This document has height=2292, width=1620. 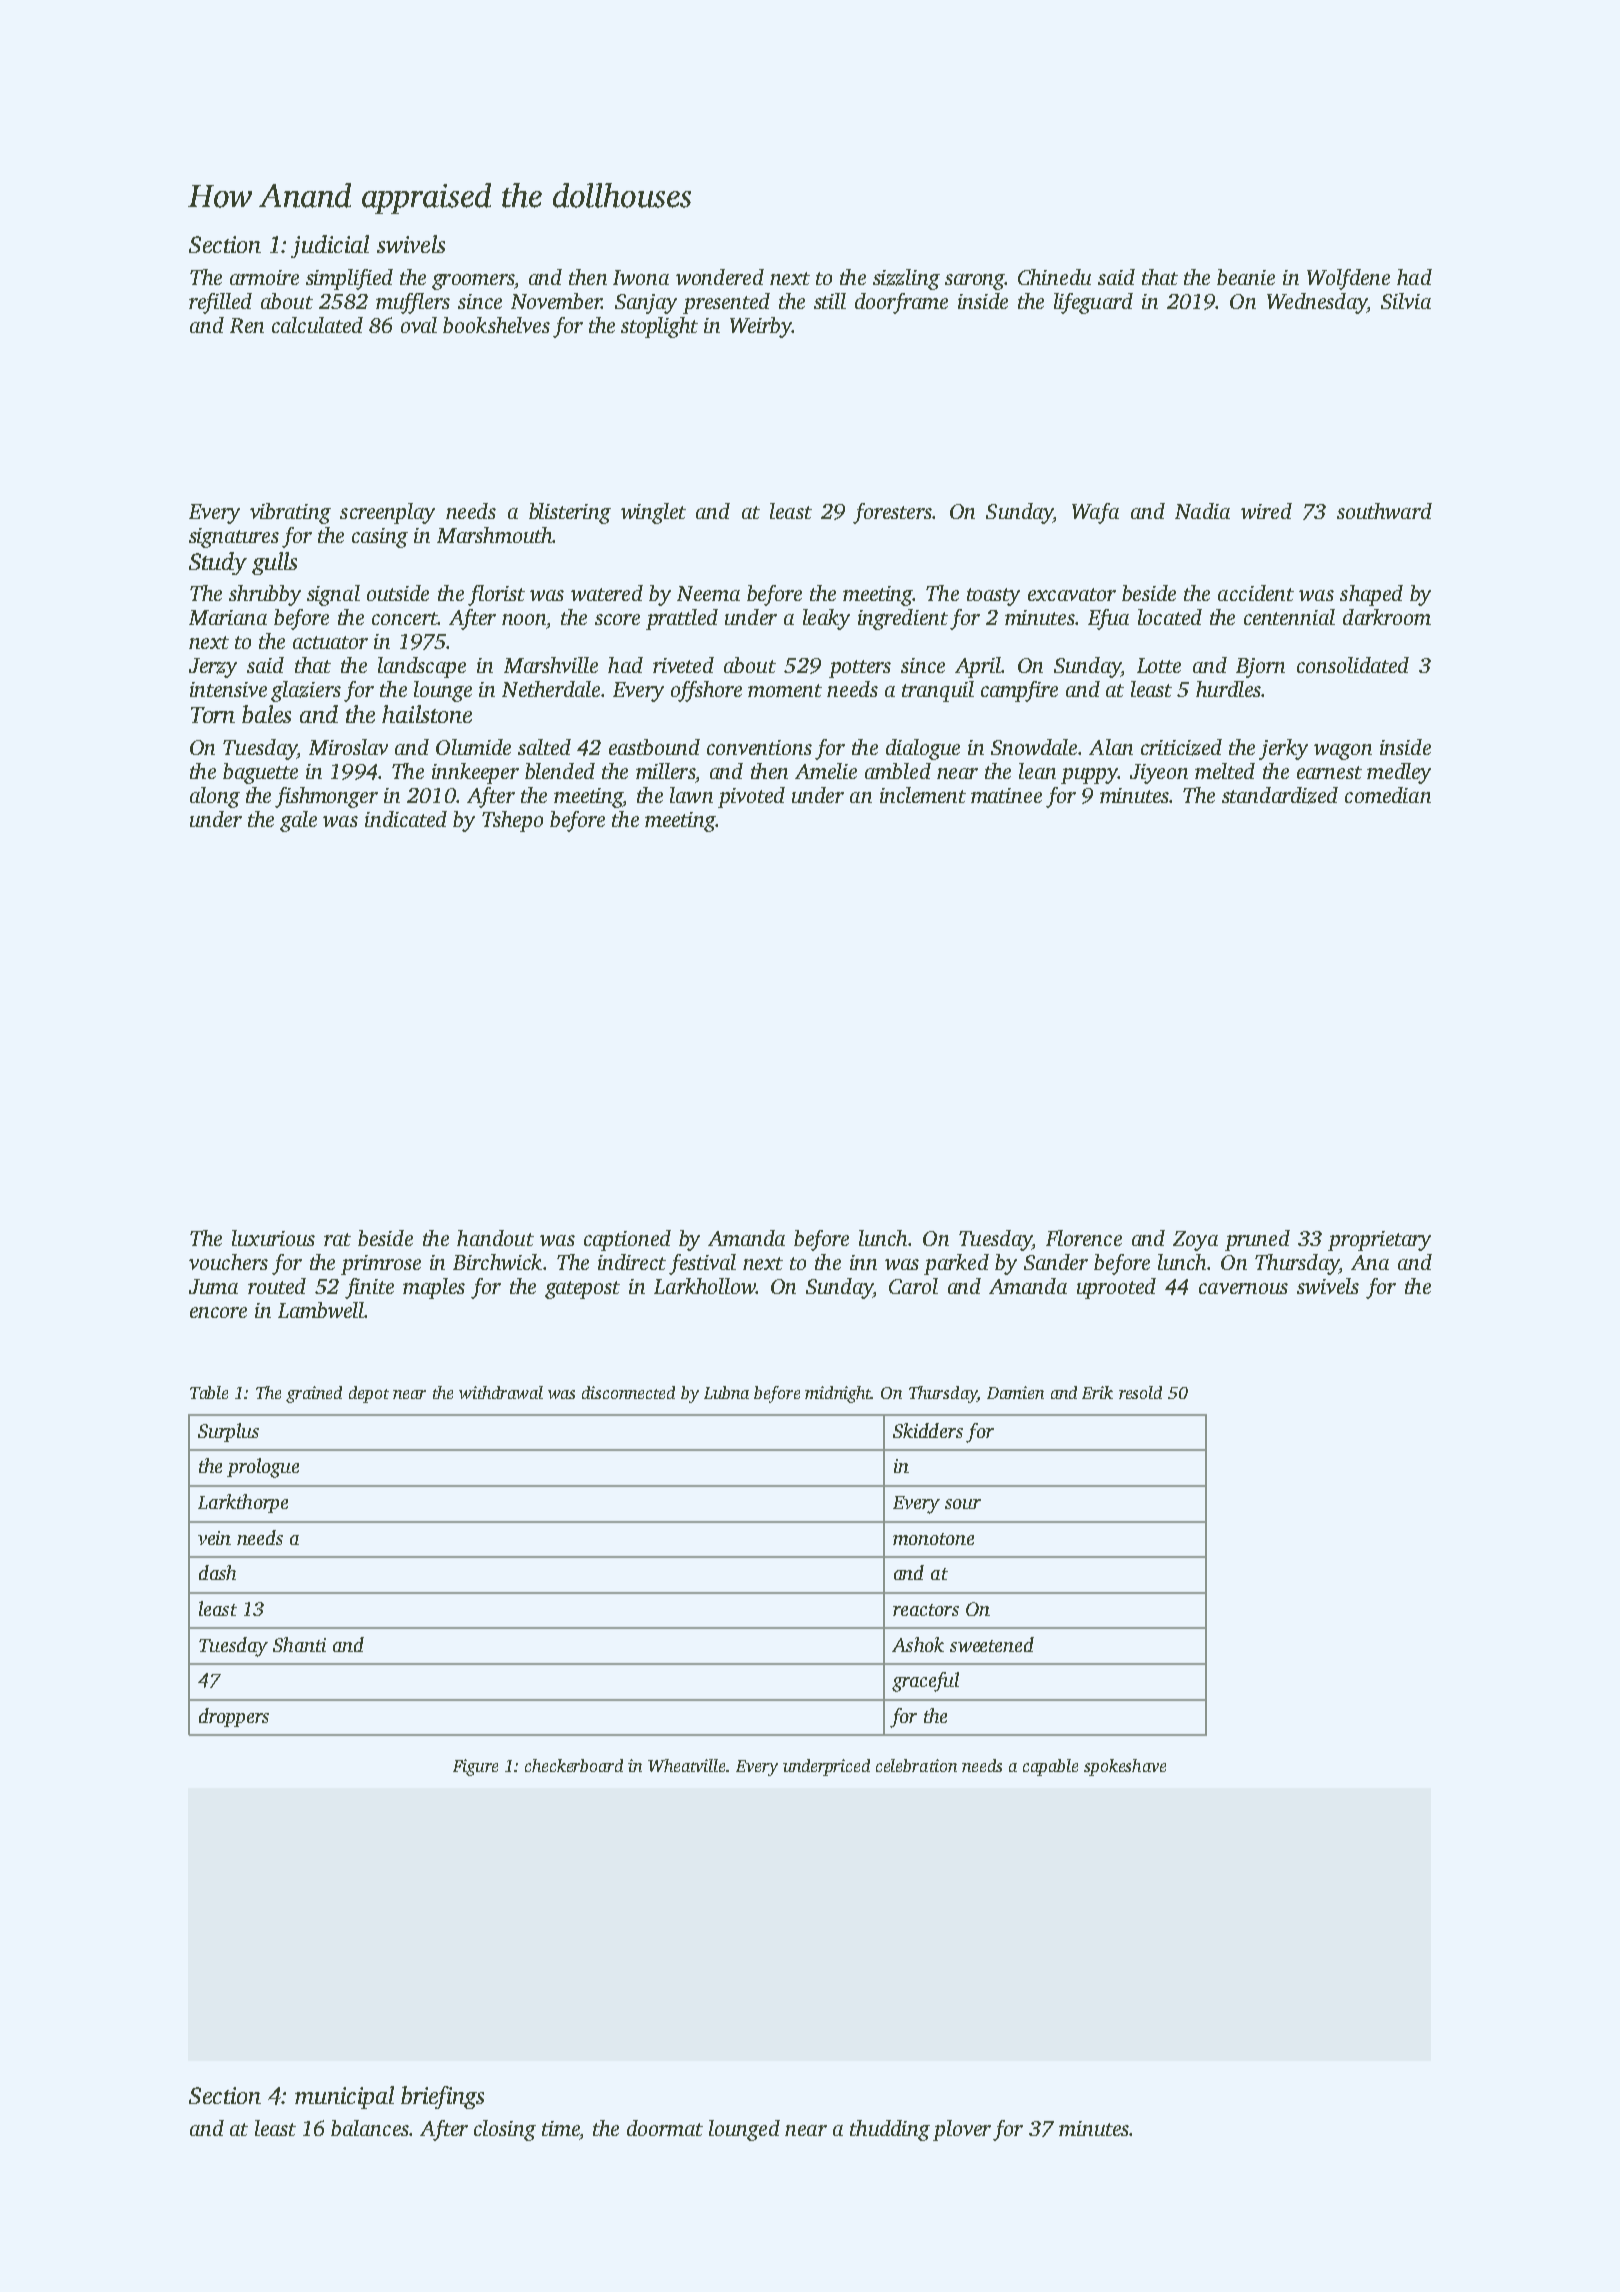 What do you see at coordinates (330, 246) in the document?
I see `judicial` at bounding box center [330, 246].
